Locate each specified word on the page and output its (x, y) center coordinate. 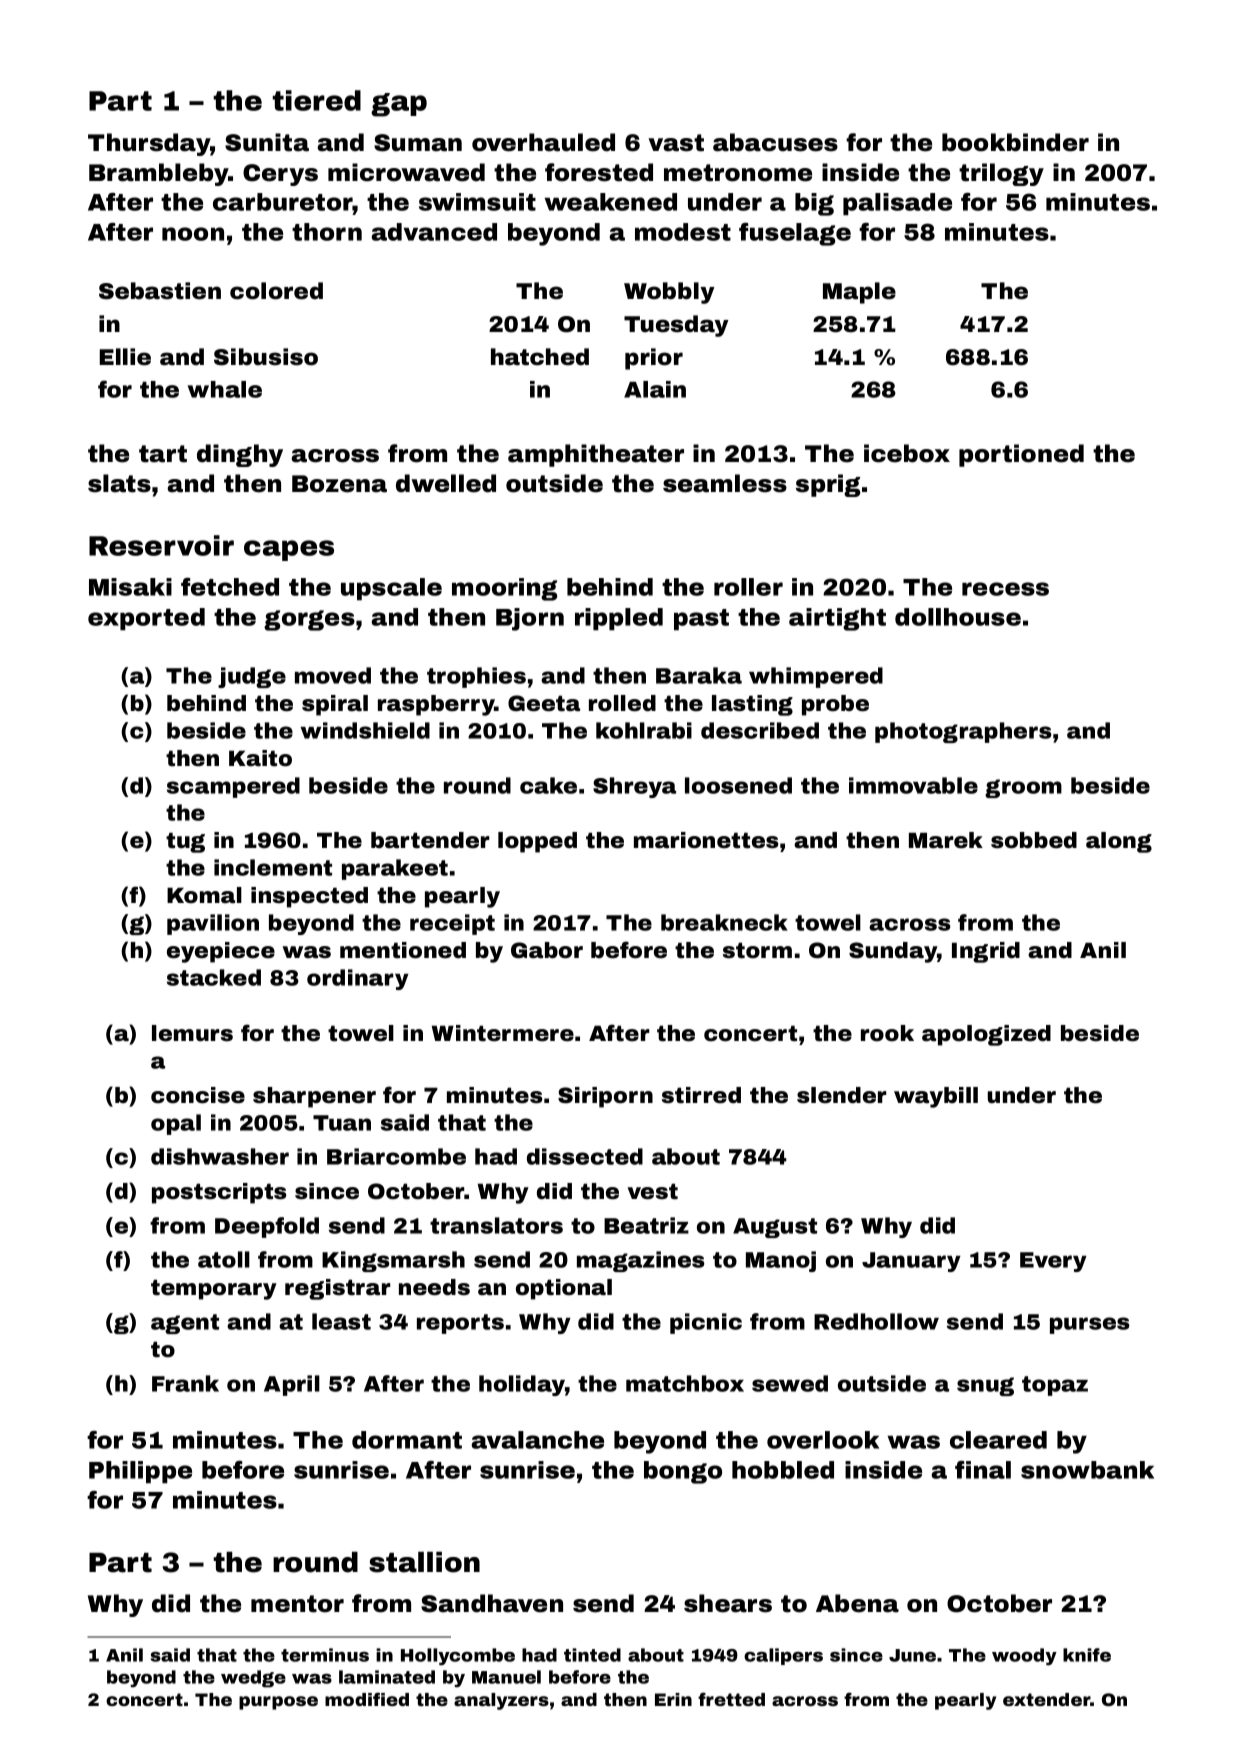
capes (289, 550)
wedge (253, 1679)
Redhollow (876, 1321)
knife (1087, 1655)
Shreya (634, 787)
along (1119, 842)
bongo (683, 1472)
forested (599, 172)
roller (748, 587)
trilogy (1001, 174)
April (292, 1385)
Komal (204, 895)
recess (1005, 589)
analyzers (501, 1701)
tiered (317, 100)
